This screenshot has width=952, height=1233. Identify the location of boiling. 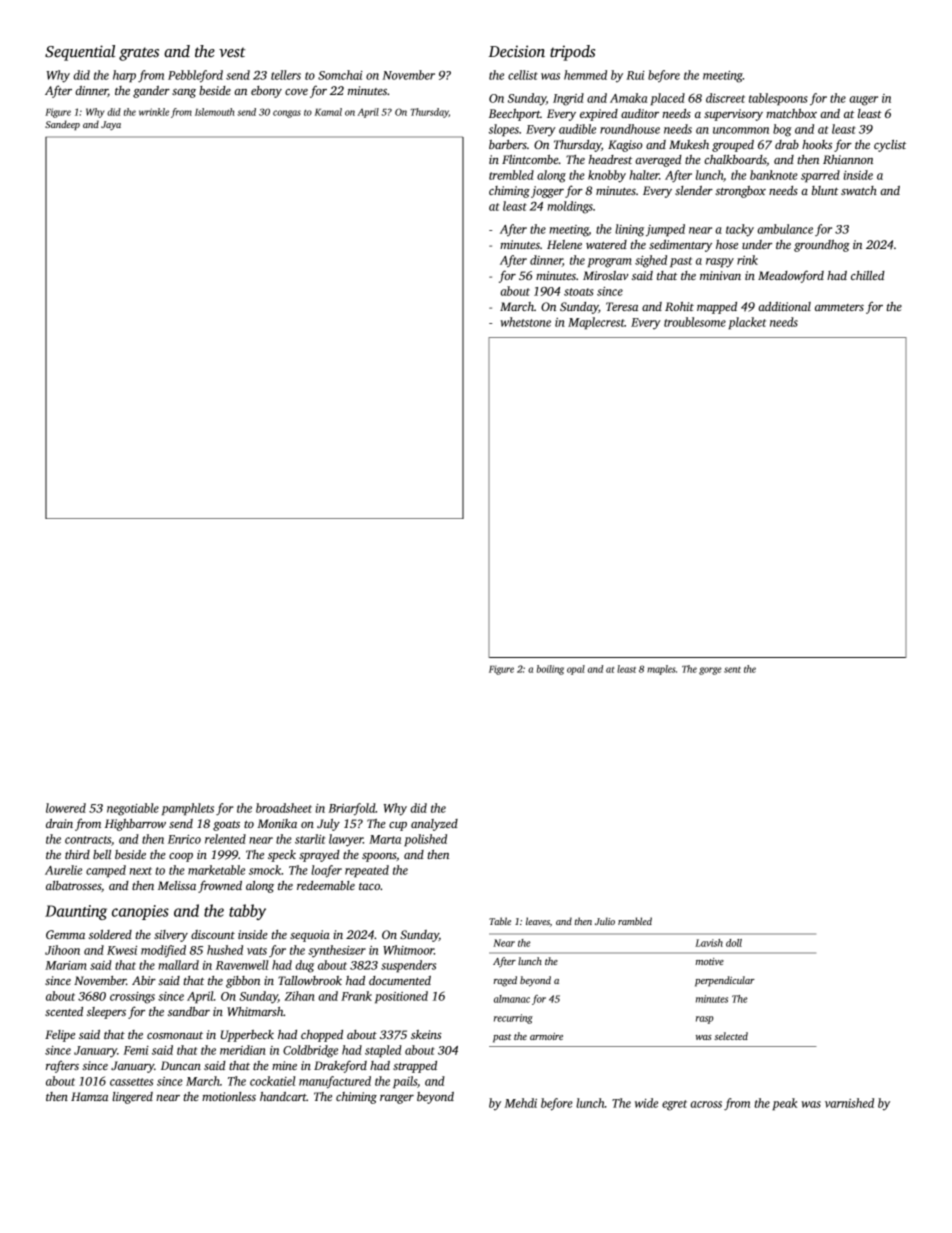
(550, 670).
